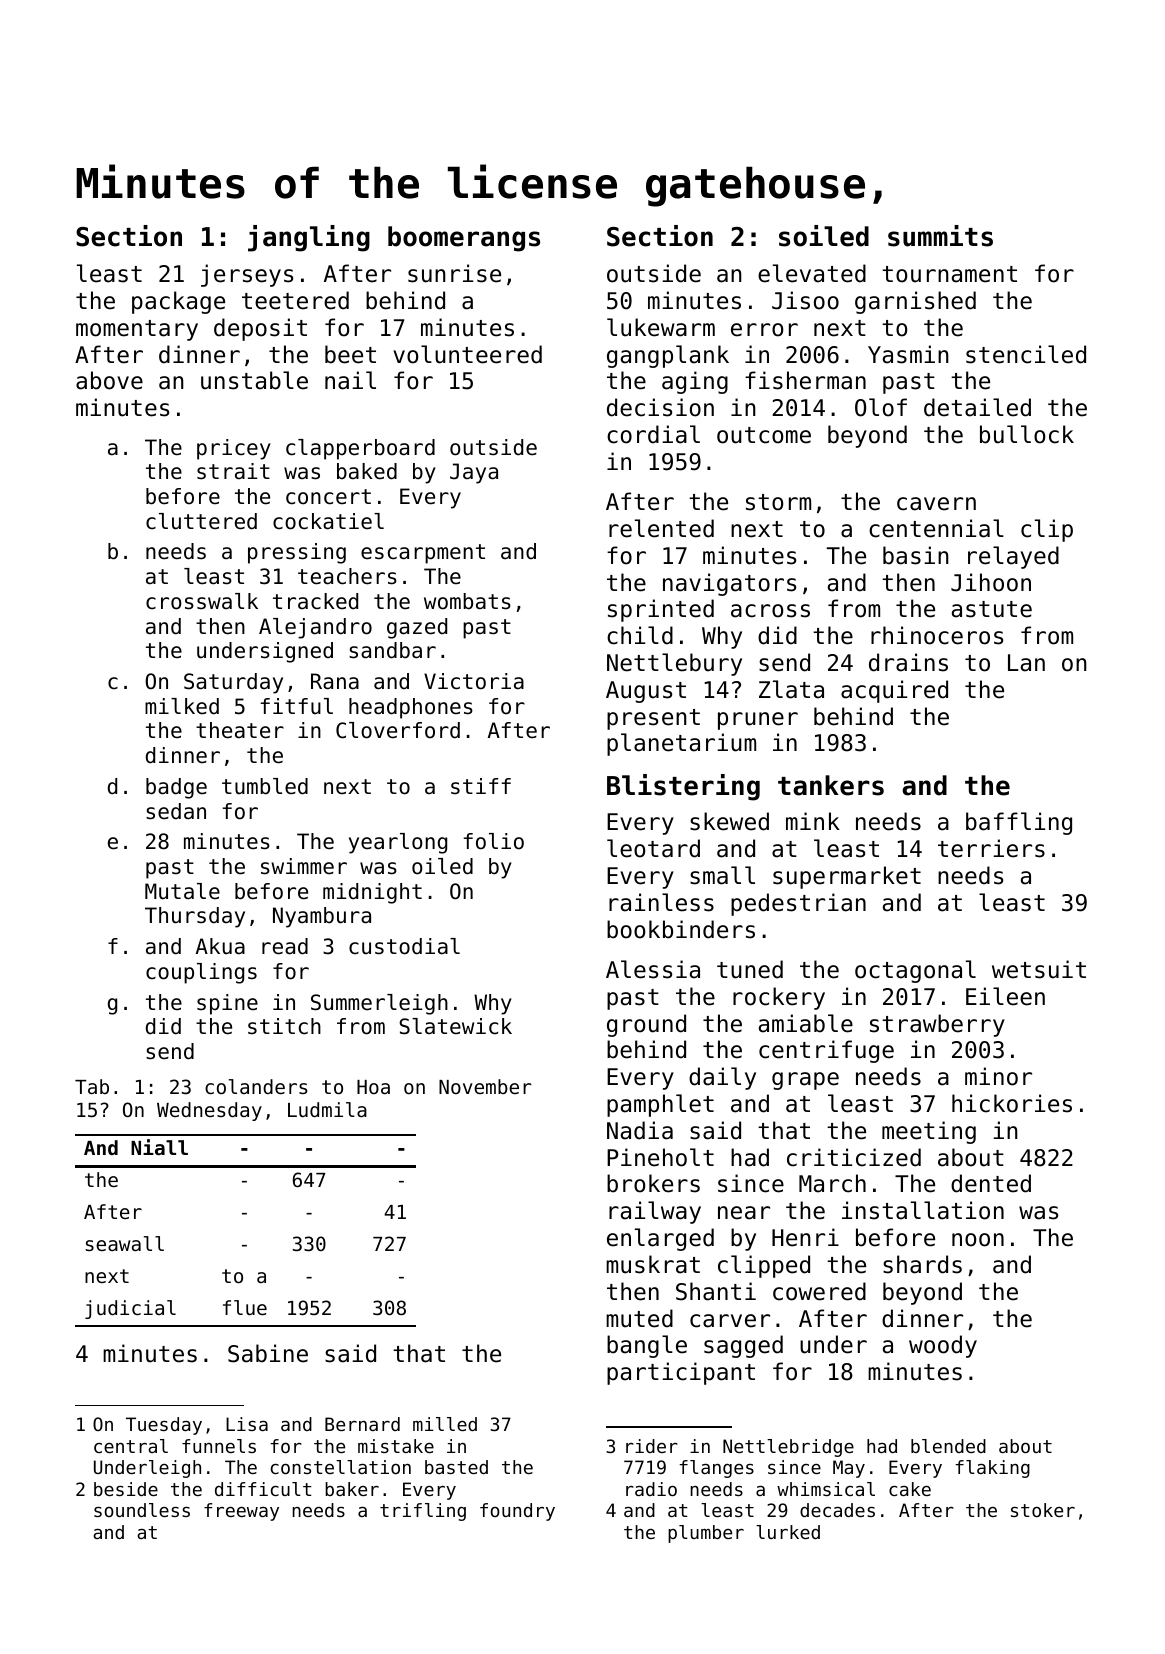 The width and height of the image is (1165, 1654). What do you see at coordinates (398, 730) in the image?
I see `Cloverford` at bounding box center [398, 730].
